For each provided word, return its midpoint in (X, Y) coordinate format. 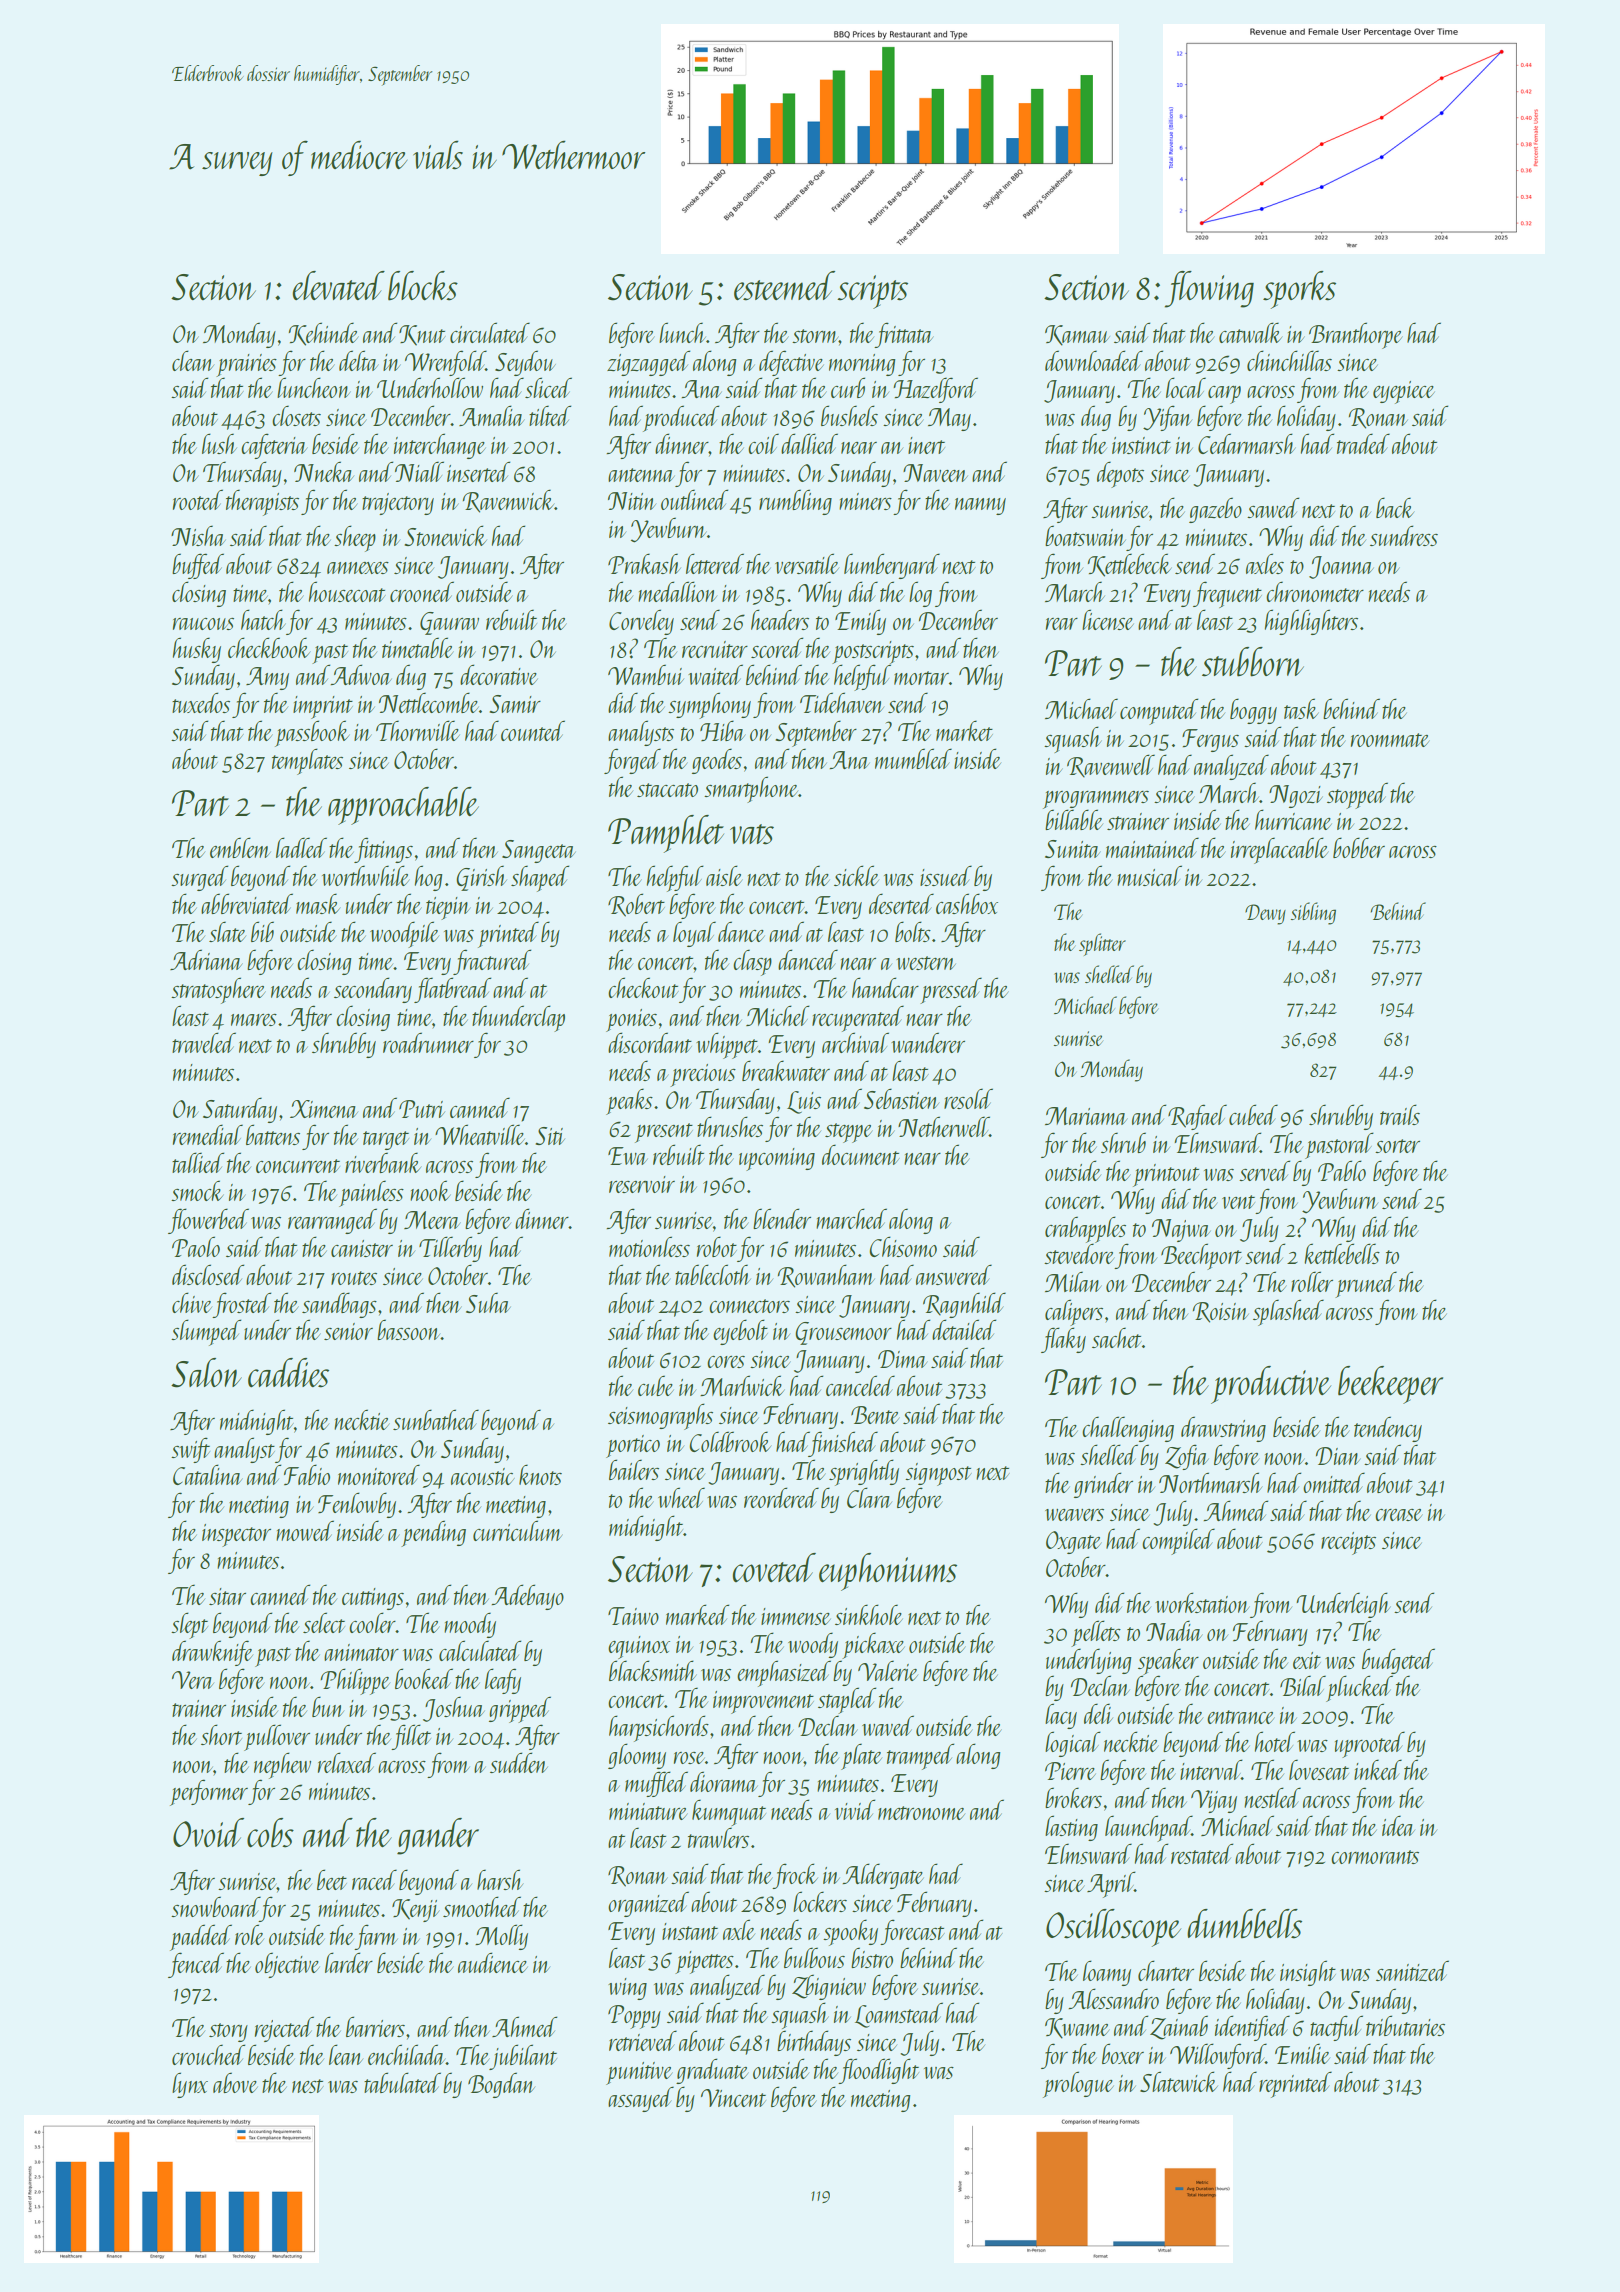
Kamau (1077, 335)
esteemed (784, 286)
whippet (727, 1045)
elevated (338, 285)
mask (318, 903)
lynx (190, 2085)
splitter (1102, 944)
